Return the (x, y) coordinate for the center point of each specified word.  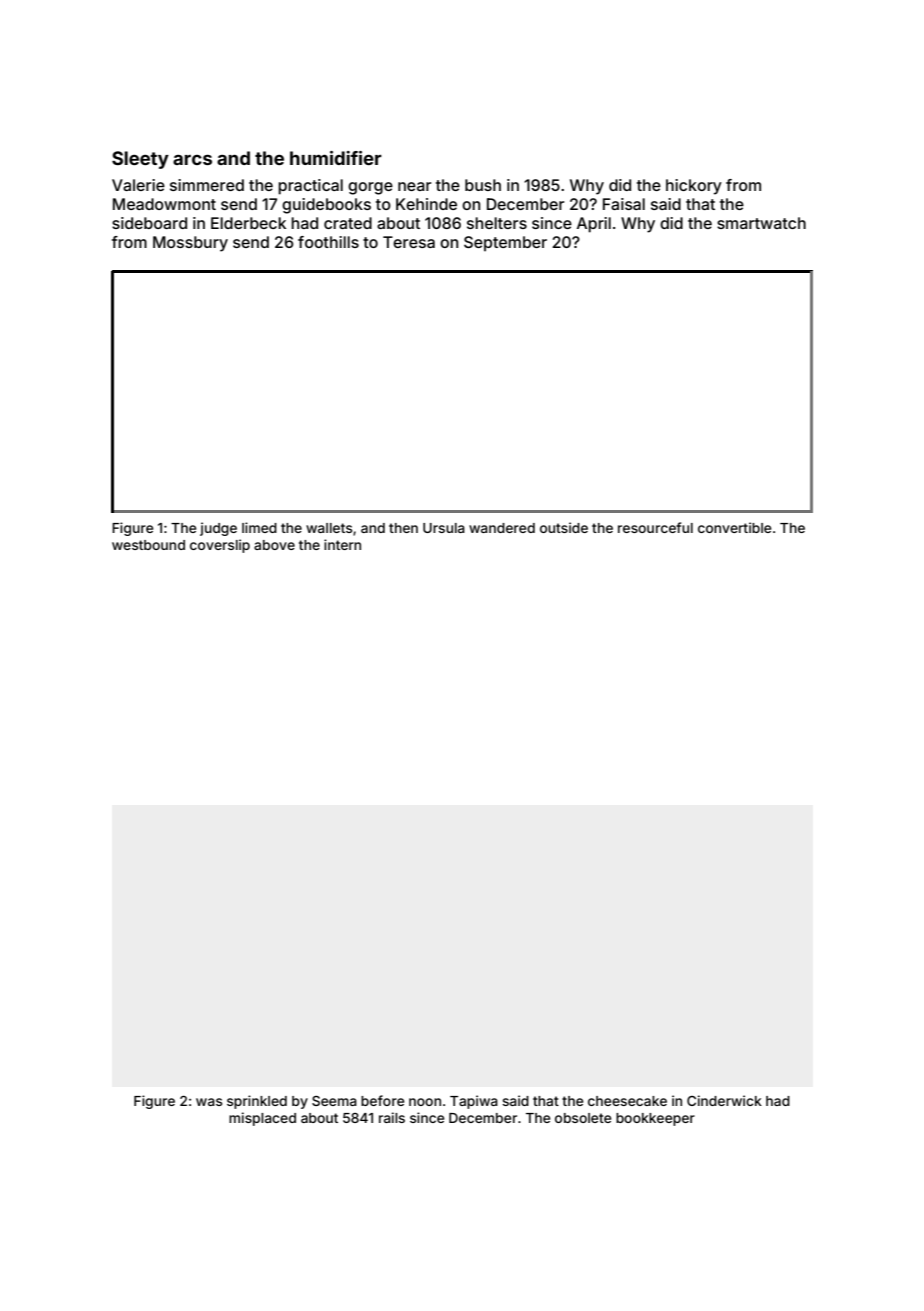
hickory (694, 187)
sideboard (149, 223)
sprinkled (257, 1102)
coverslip (220, 546)
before (382, 1100)
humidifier (336, 158)
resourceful (655, 527)
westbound (148, 545)
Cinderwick (724, 1100)
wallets (329, 528)
